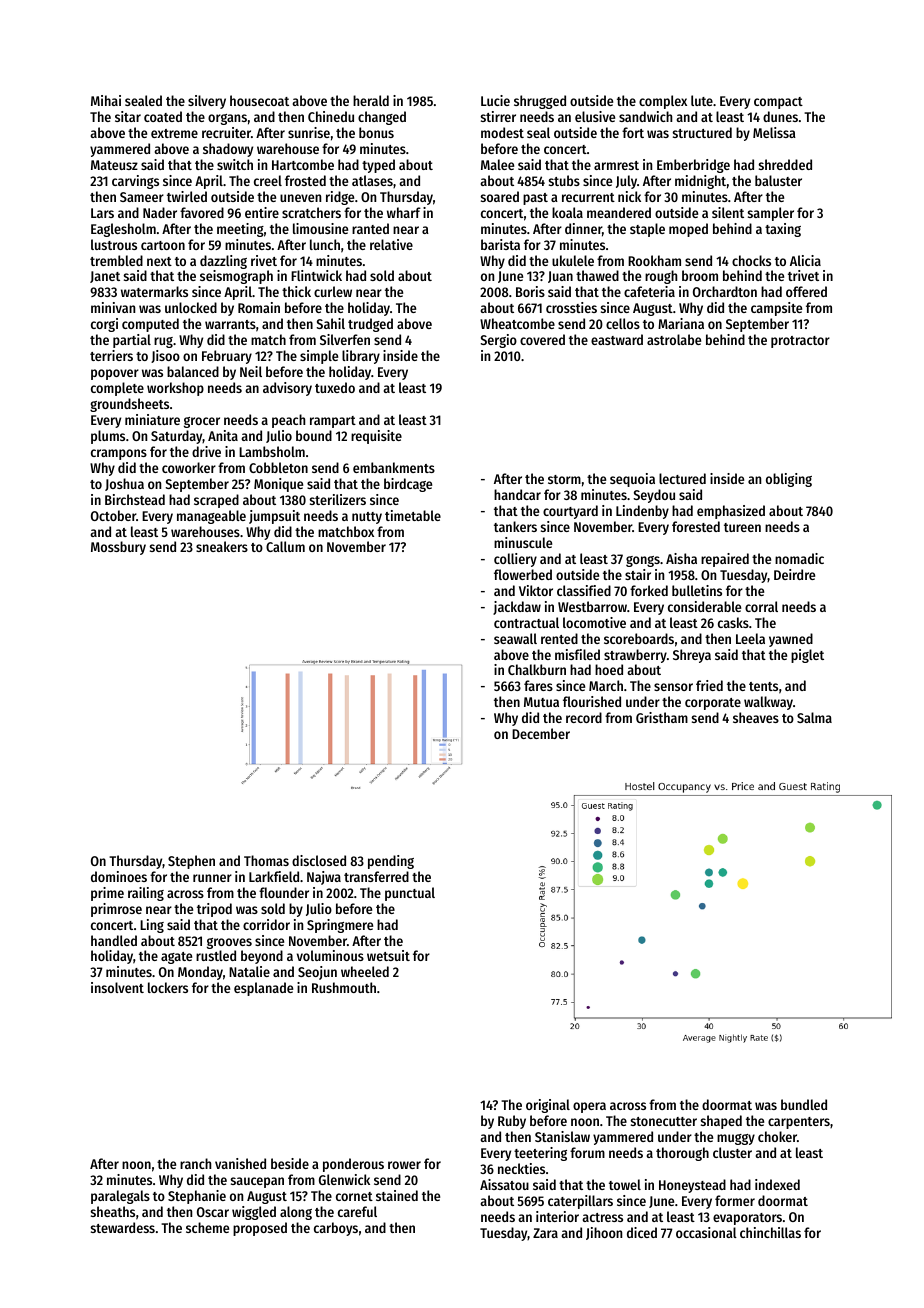 Image resolution: width=924 pixels, height=1308 pixels. What do you see at coordinates (663, 102) in the document?
I see `complex` at bounding box center [663, 102].
